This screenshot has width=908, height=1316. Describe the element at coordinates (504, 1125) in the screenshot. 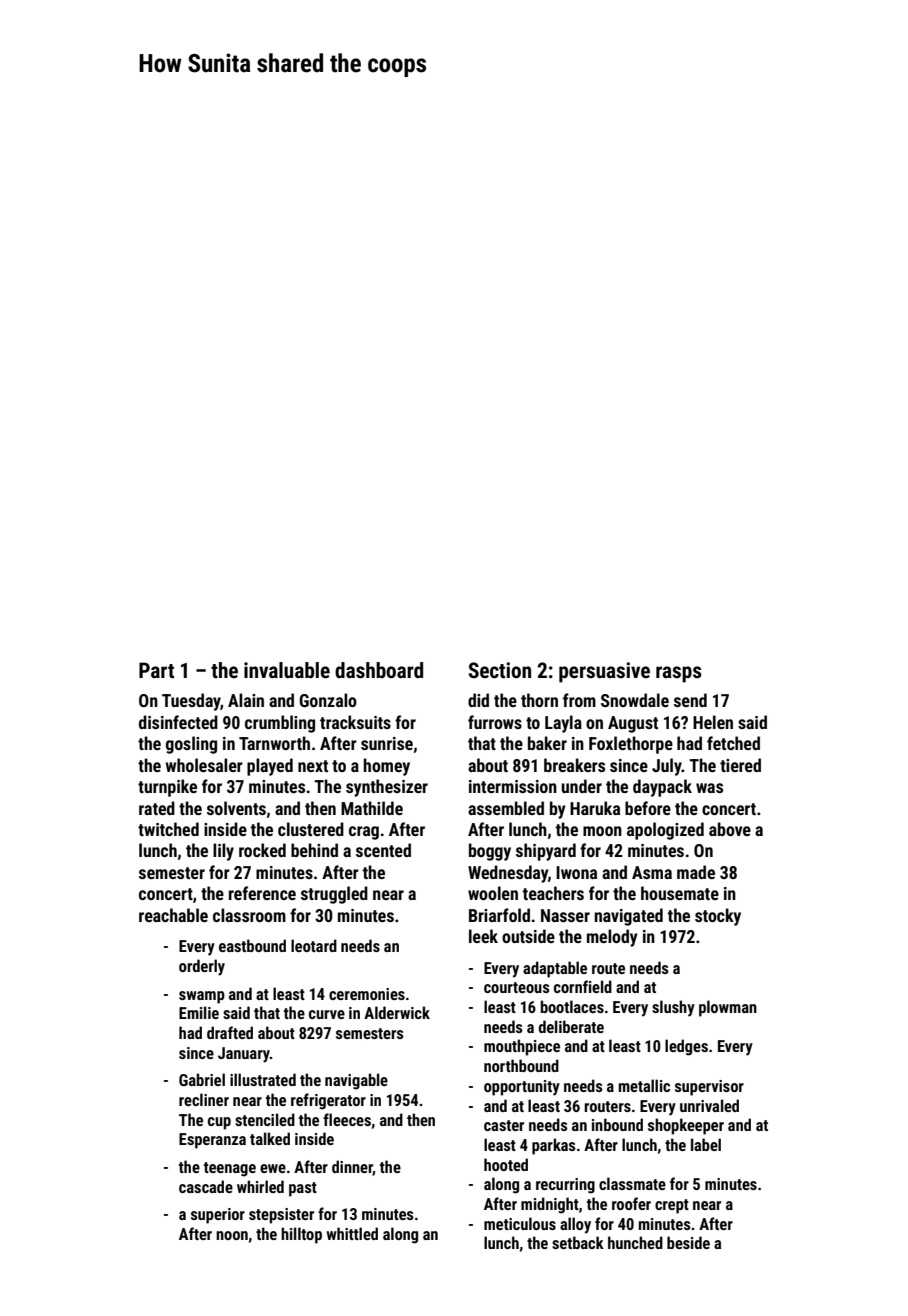

I see `caster` at that location.
